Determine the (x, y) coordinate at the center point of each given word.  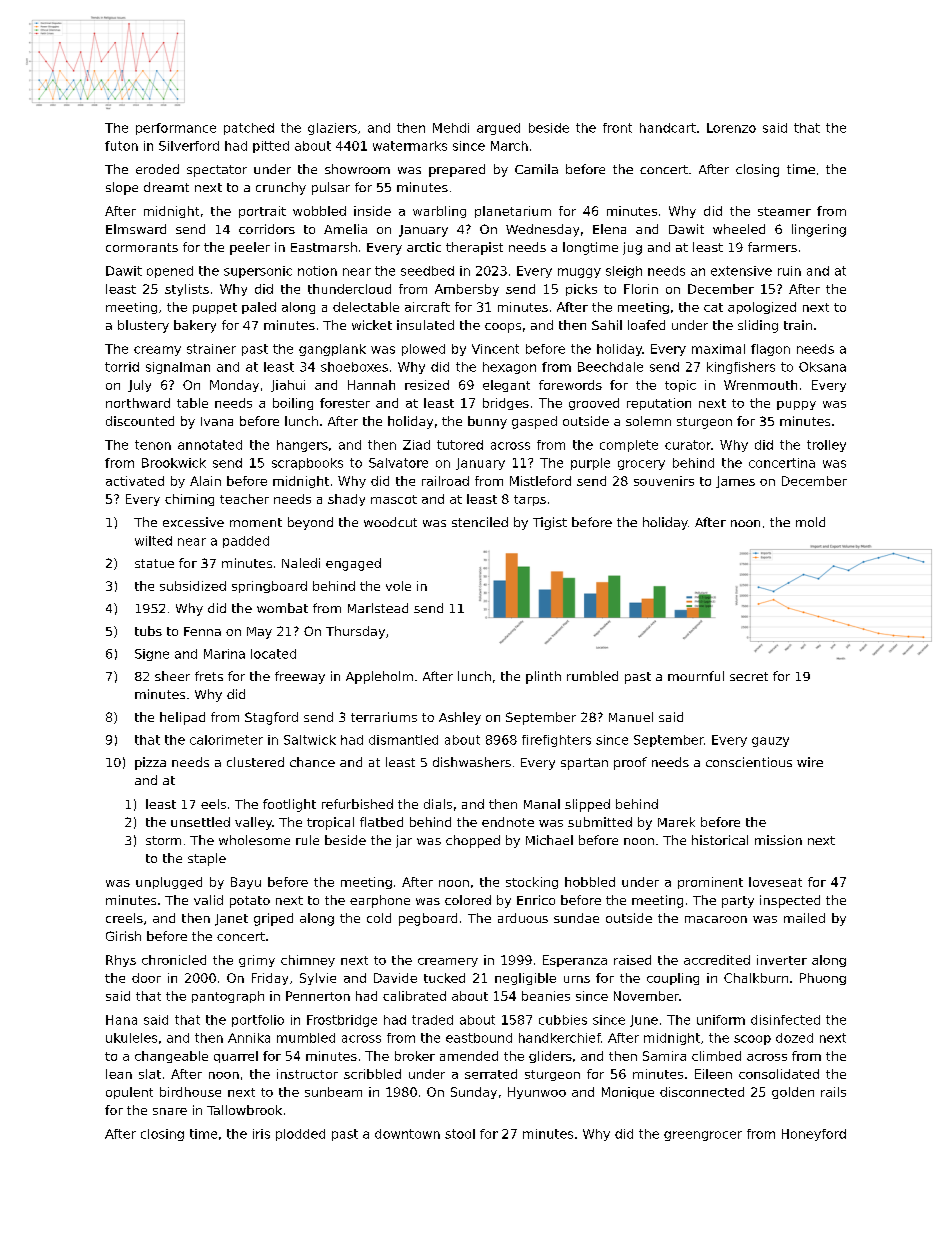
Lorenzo (731, 128)
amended (469, 1056)
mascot (394, 499)
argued (498, 129)
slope (122, 188)
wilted (153, 541)
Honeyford (814, 1135)
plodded (300, 1135)
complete (629, 446)
